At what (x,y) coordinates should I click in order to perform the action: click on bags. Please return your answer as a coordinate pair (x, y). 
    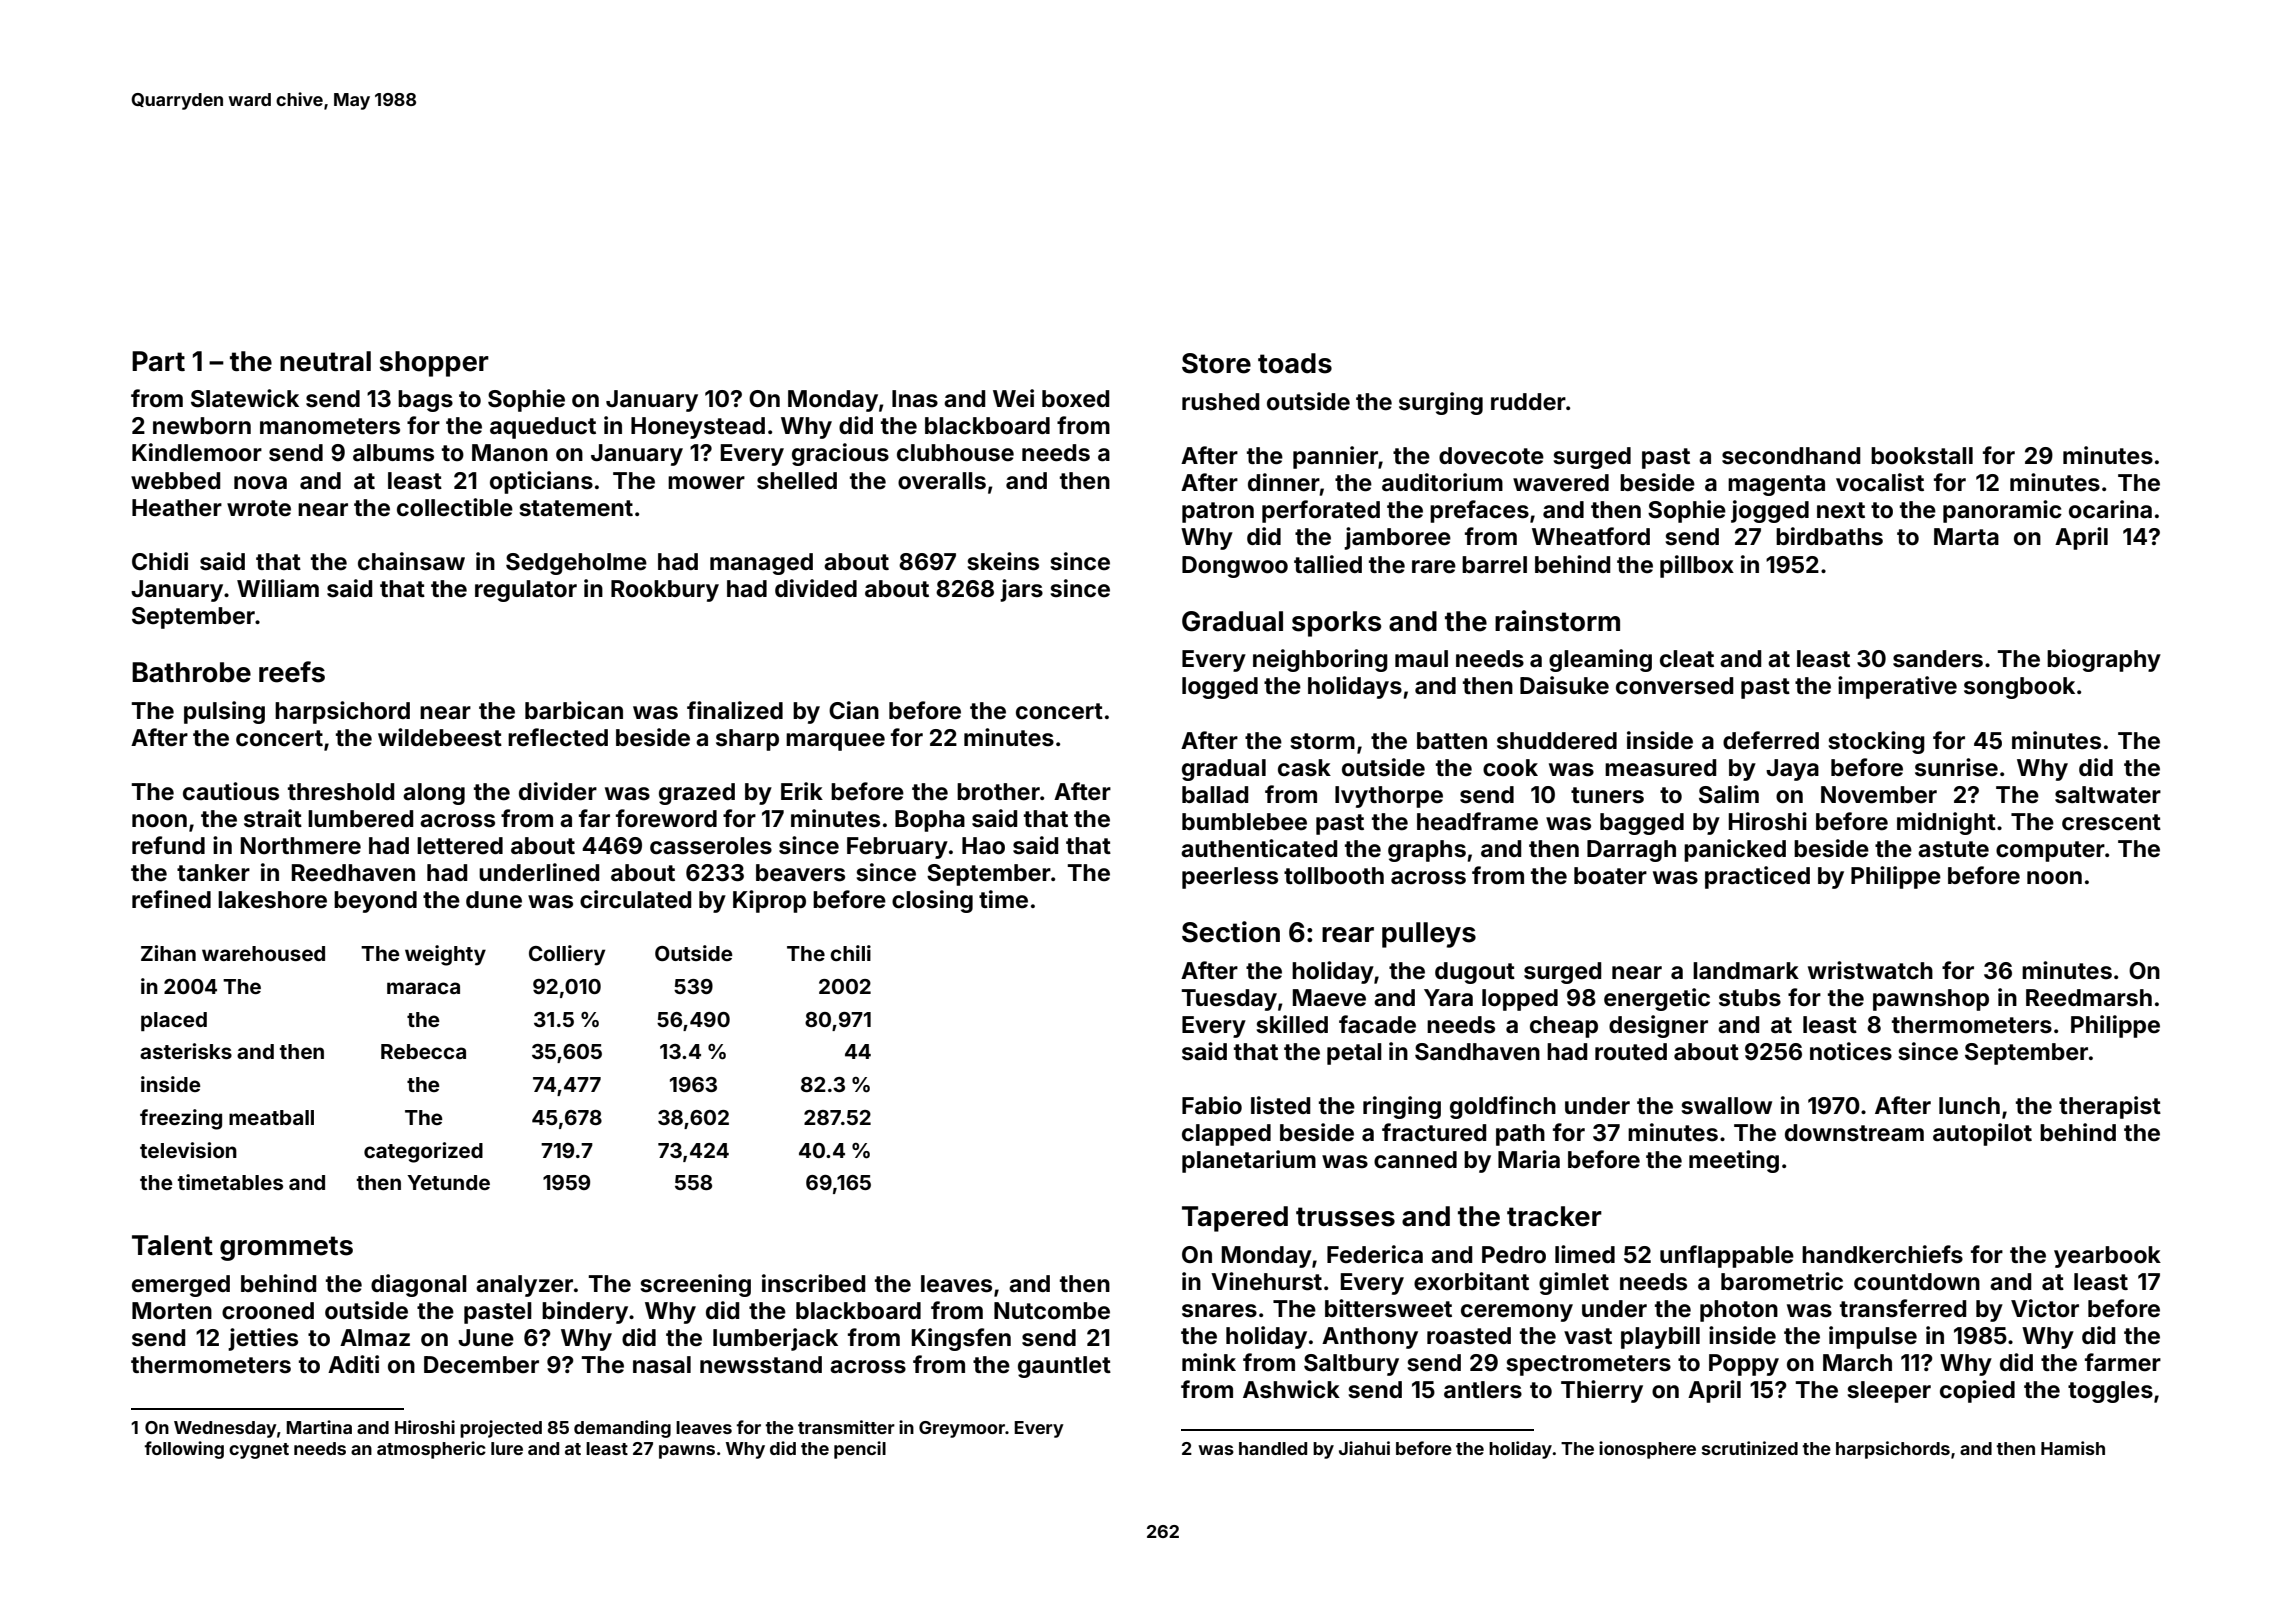
    Looking at the image, I should click on (425, 401).
